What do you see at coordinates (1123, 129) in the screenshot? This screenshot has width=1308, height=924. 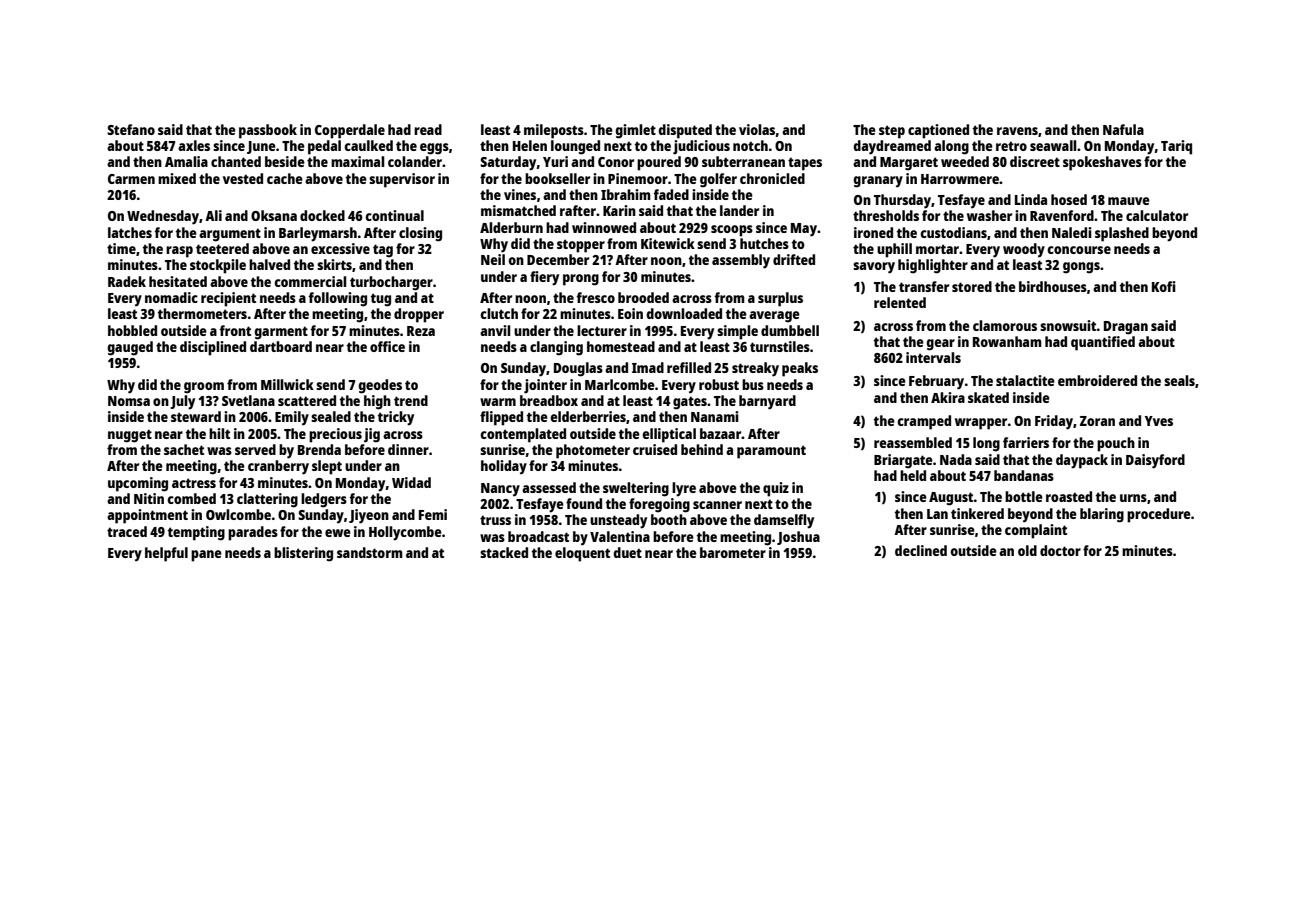 I see `Nafula` at bounding box center [1123, 129].
